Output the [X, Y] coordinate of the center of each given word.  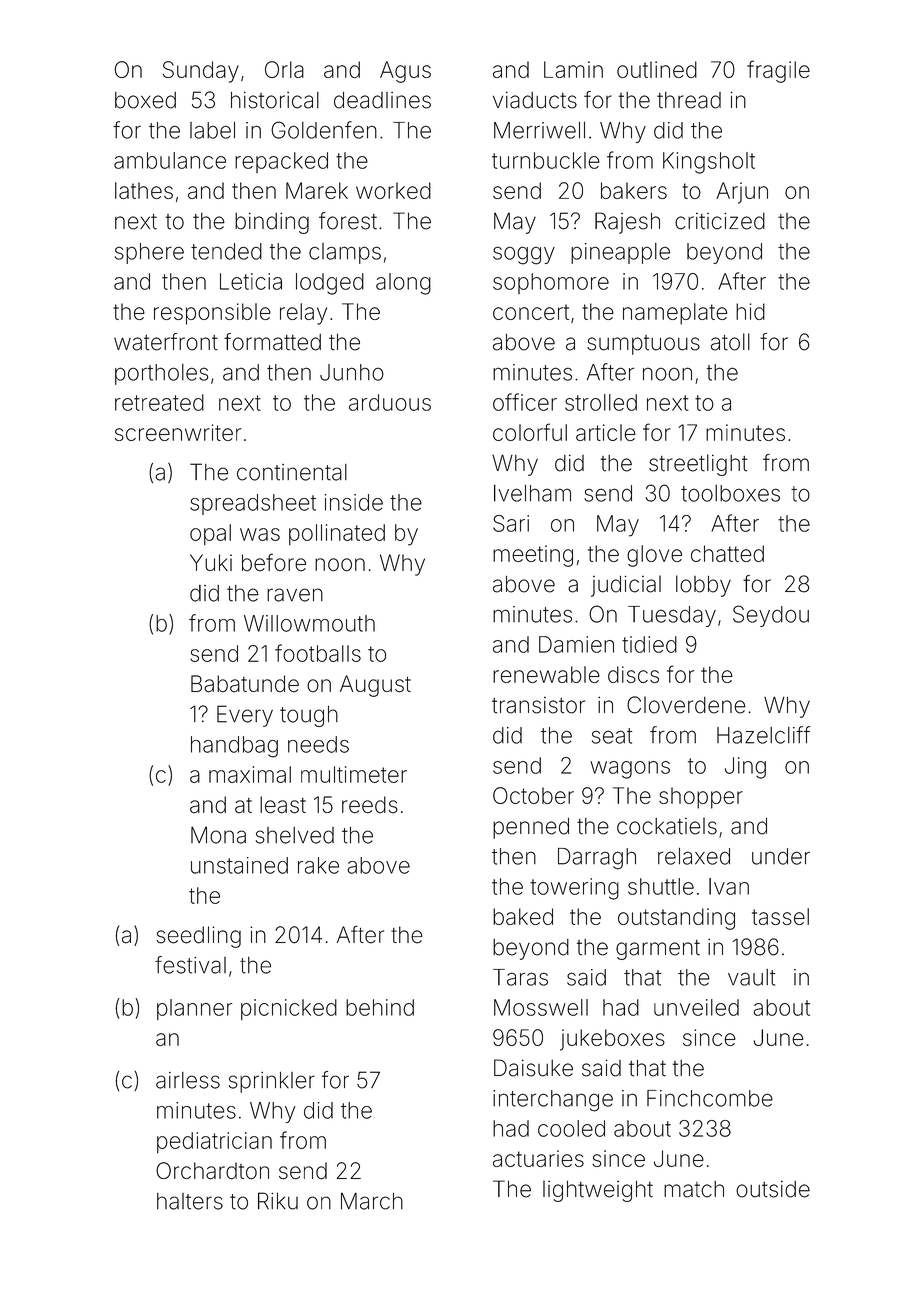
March [372, 1201]
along [403, 284]
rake [318, 865]
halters [190, 1201]
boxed [145, 100]
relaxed [694, 856]
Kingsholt [709, 163]
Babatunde [245, 684]
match [694, 1189]
